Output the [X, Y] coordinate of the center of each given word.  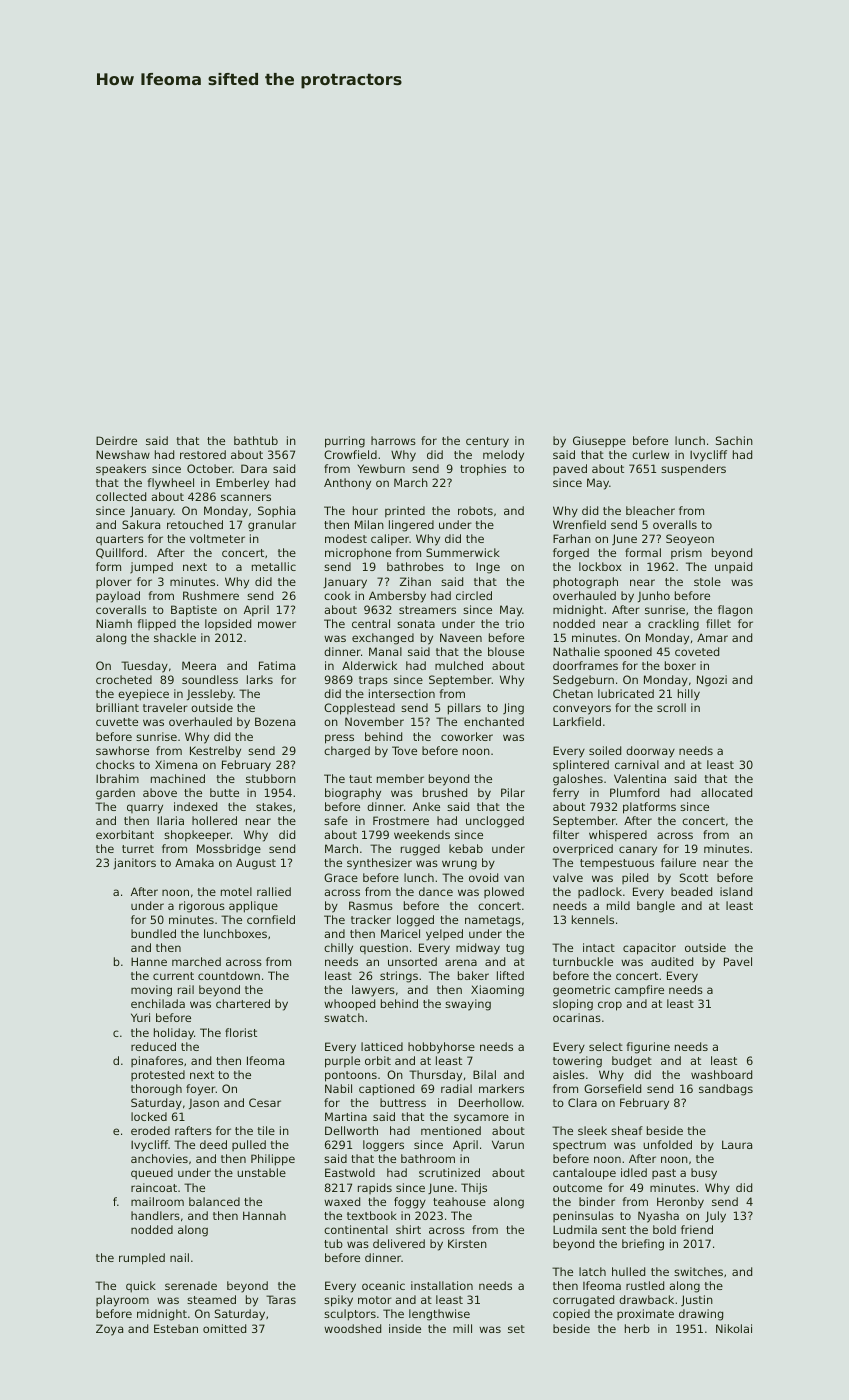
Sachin [734, 440]
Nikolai [734, 1328]
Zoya [109, 1330]
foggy [410, 1203]
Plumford [634, 792]
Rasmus [371, 905]
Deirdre [116, 440]
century [487, 442]
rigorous [202, 907]
